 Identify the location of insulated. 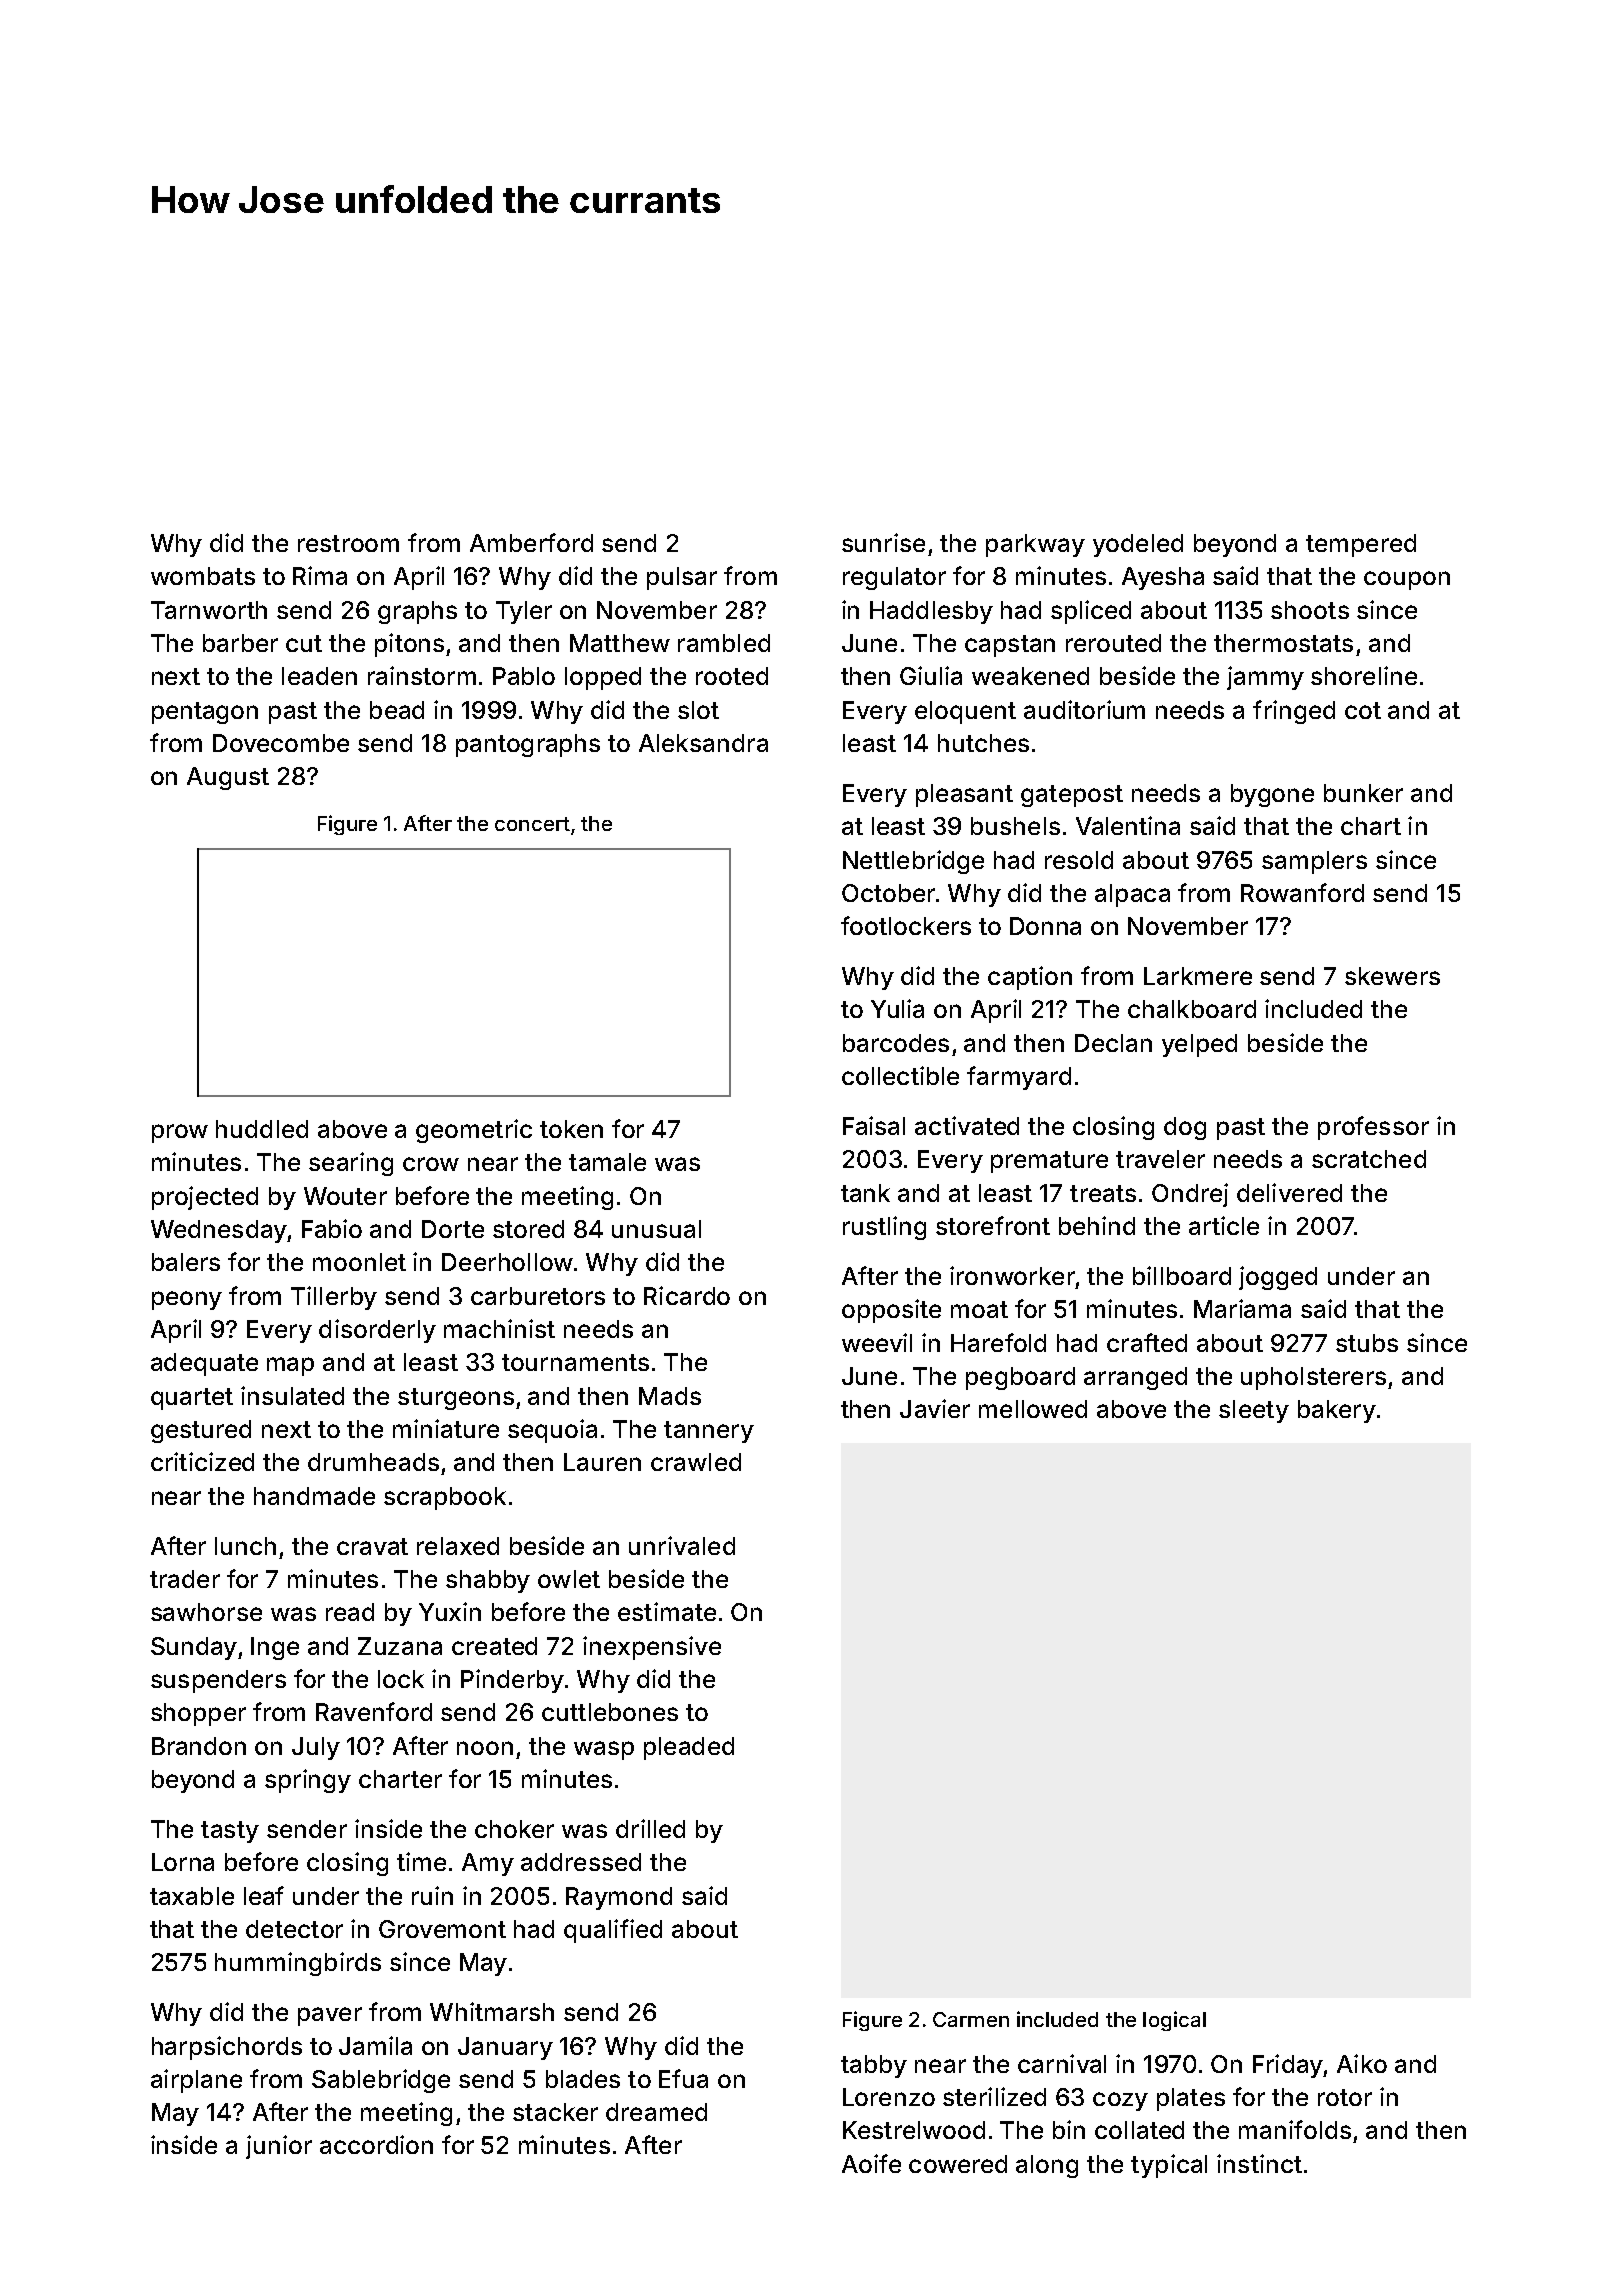
(292, 1395).
